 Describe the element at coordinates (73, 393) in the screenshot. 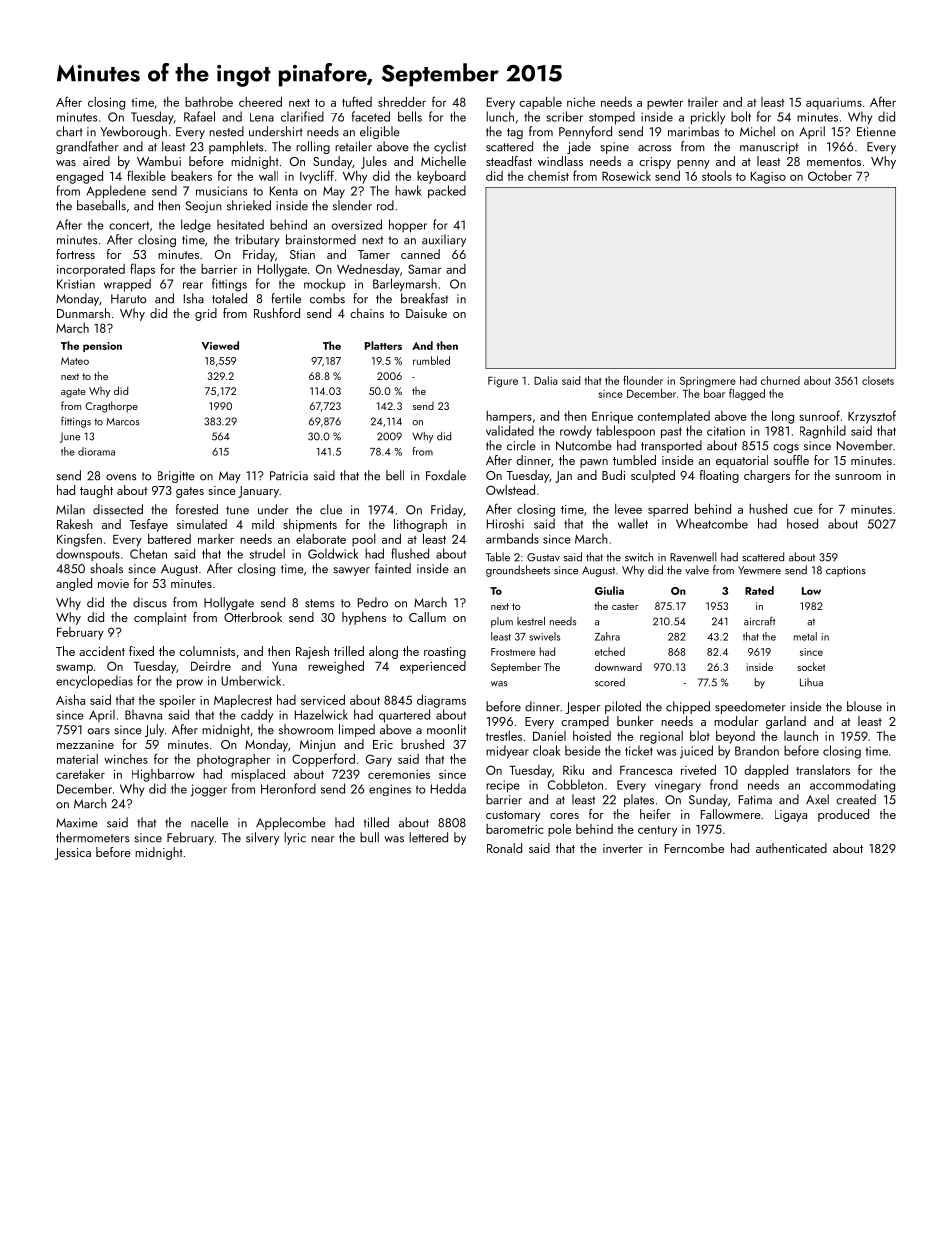

I see `agate` at that location.
